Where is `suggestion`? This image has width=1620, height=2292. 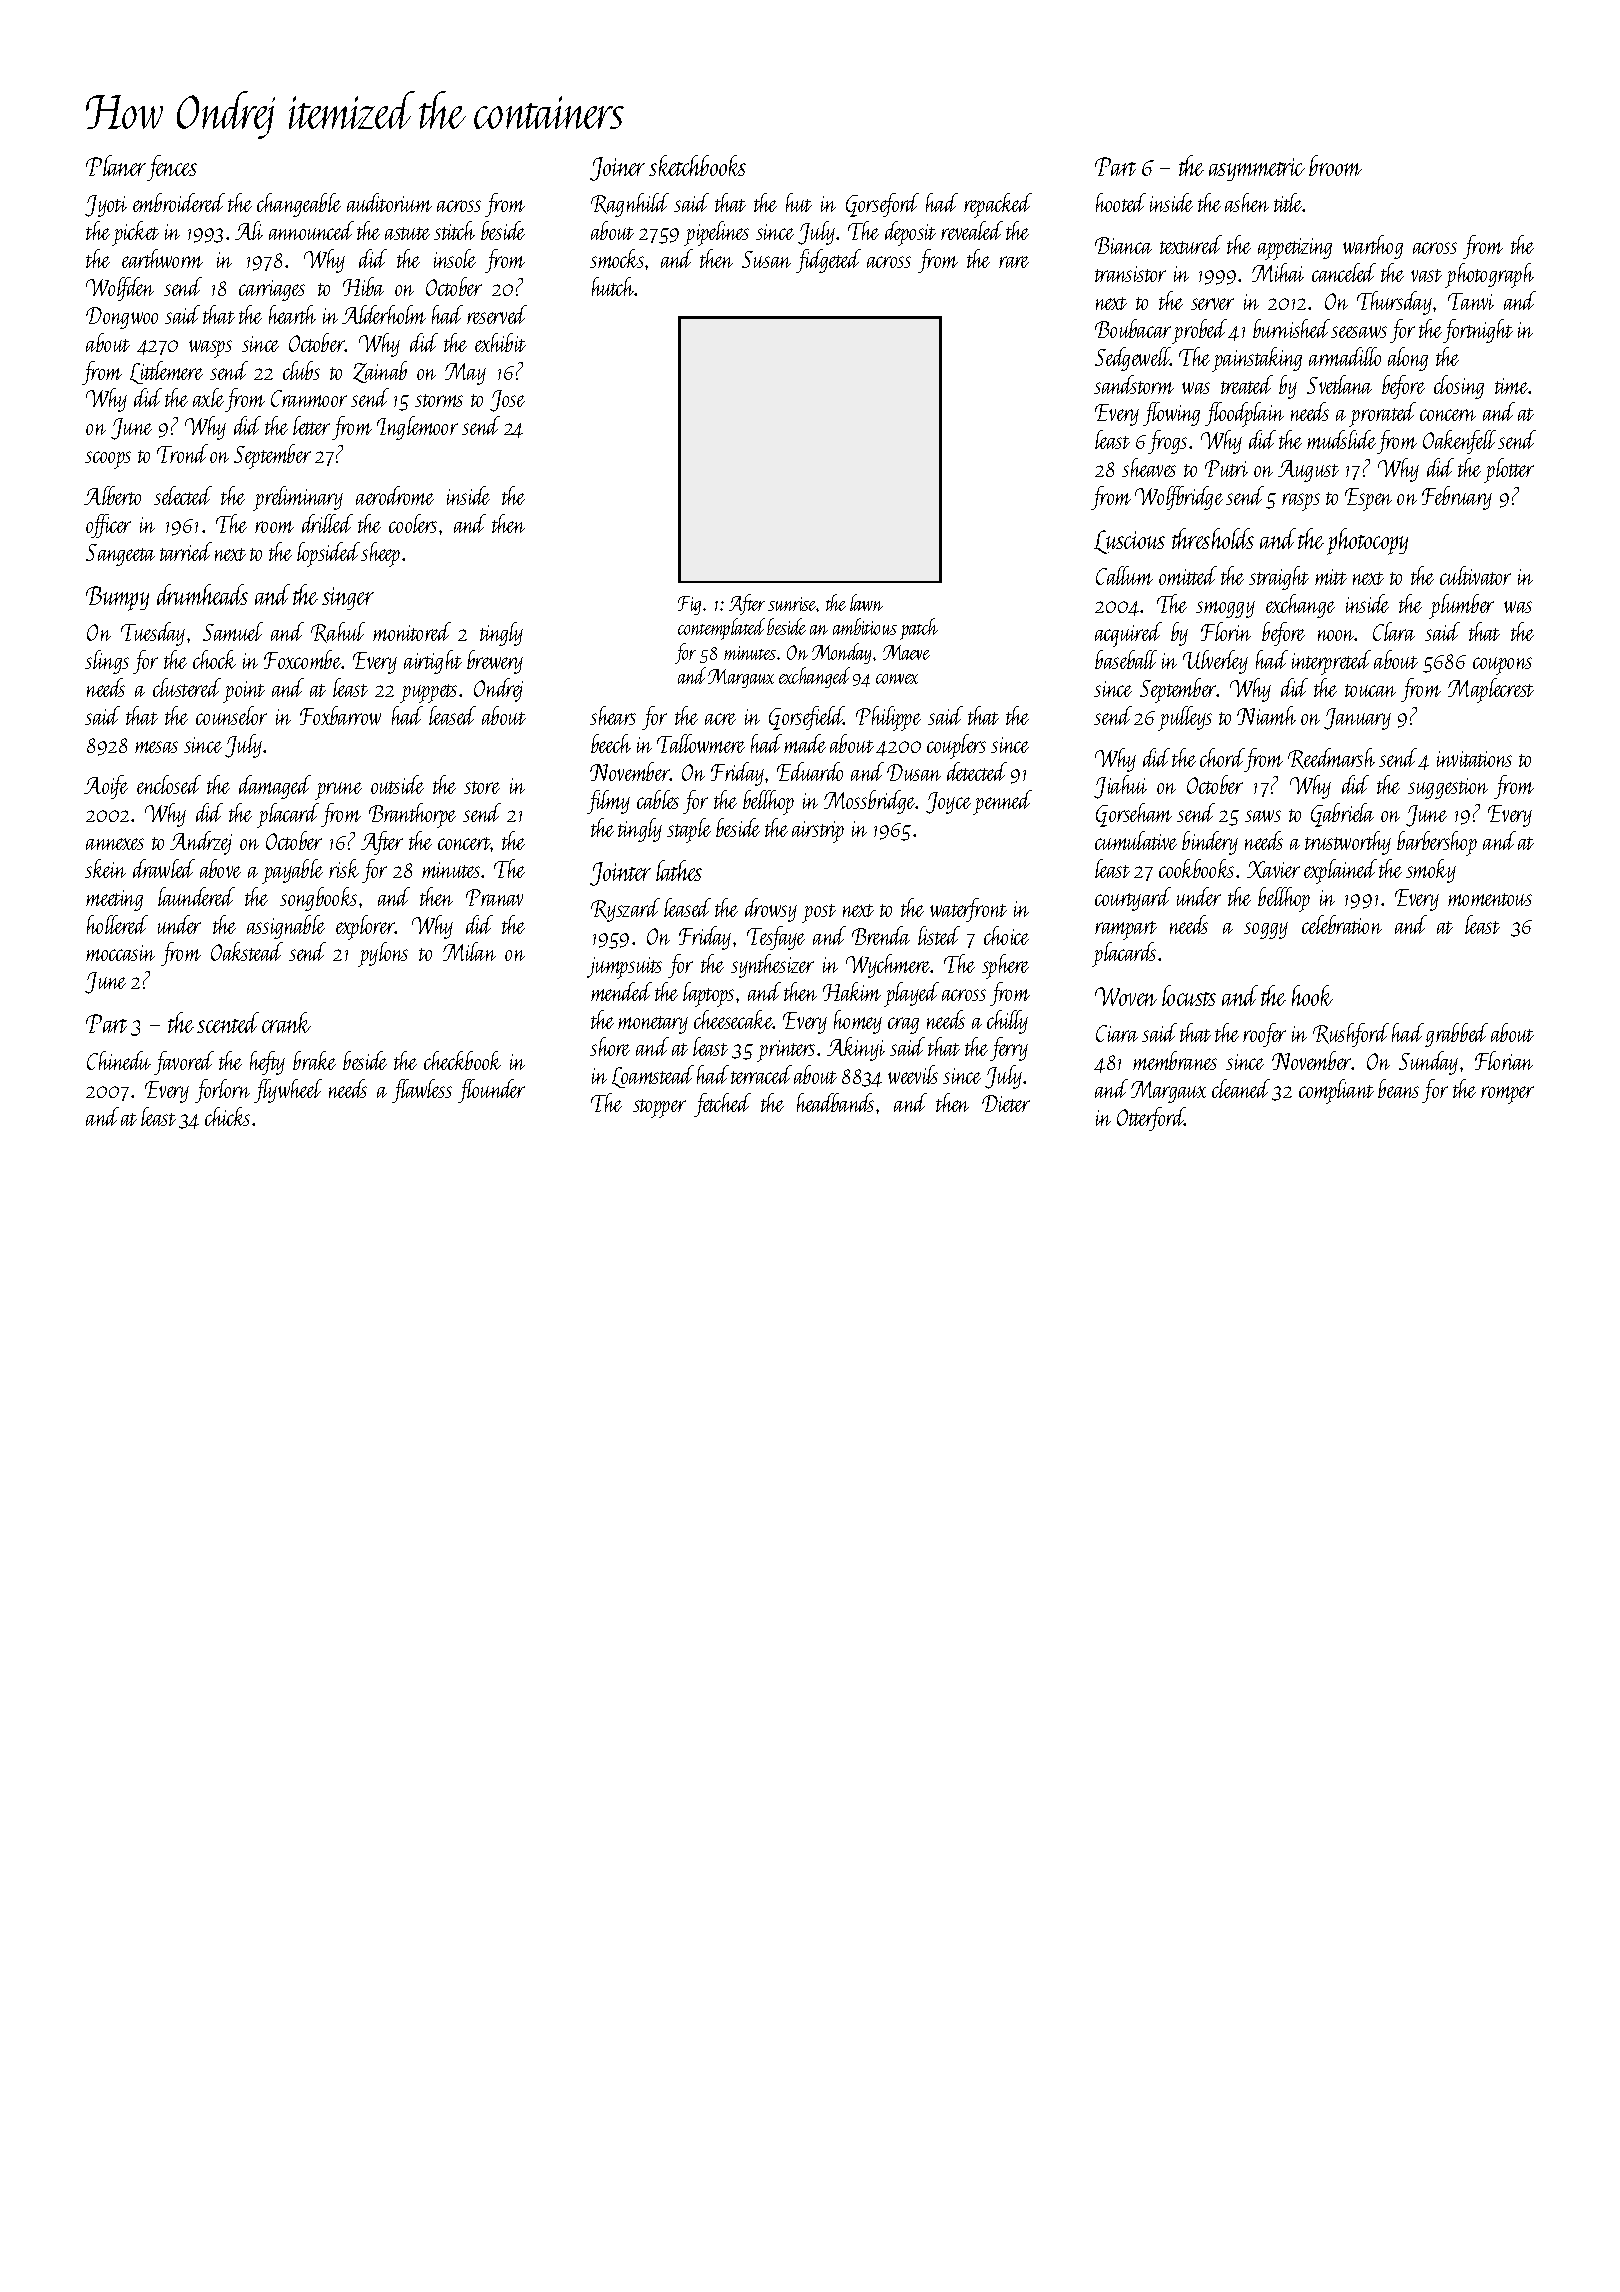 suggestion is located at coordinates (1448, 788).
